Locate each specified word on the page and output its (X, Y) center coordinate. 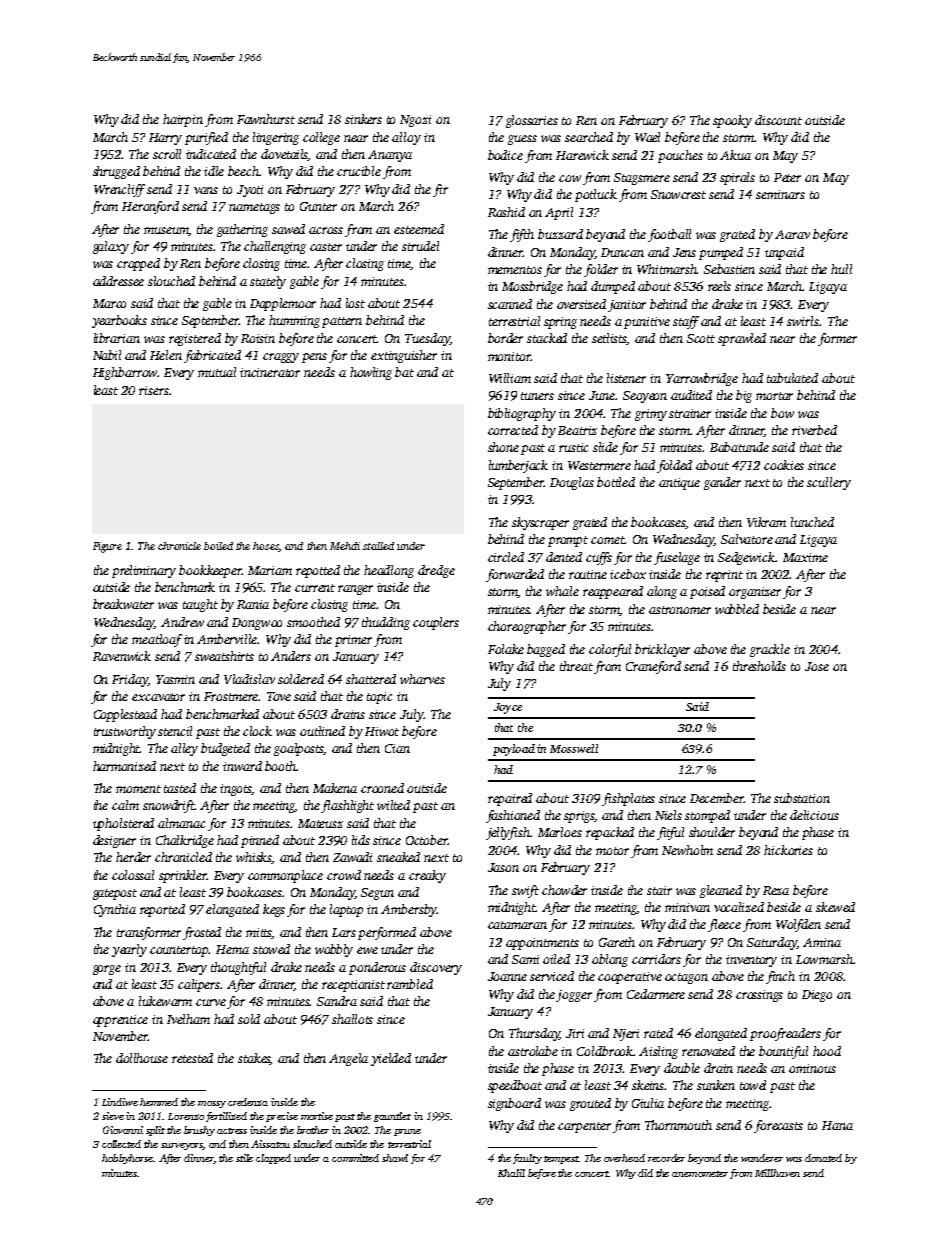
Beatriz (577, 430)
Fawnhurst (266, 119)
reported (162, 910)
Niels (668, 815)
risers (154, 390)
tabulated (792, 378)
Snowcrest (678, 194)
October (427, 840)
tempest (561, 1160)
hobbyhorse (127, 1159)
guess (522, 140)
